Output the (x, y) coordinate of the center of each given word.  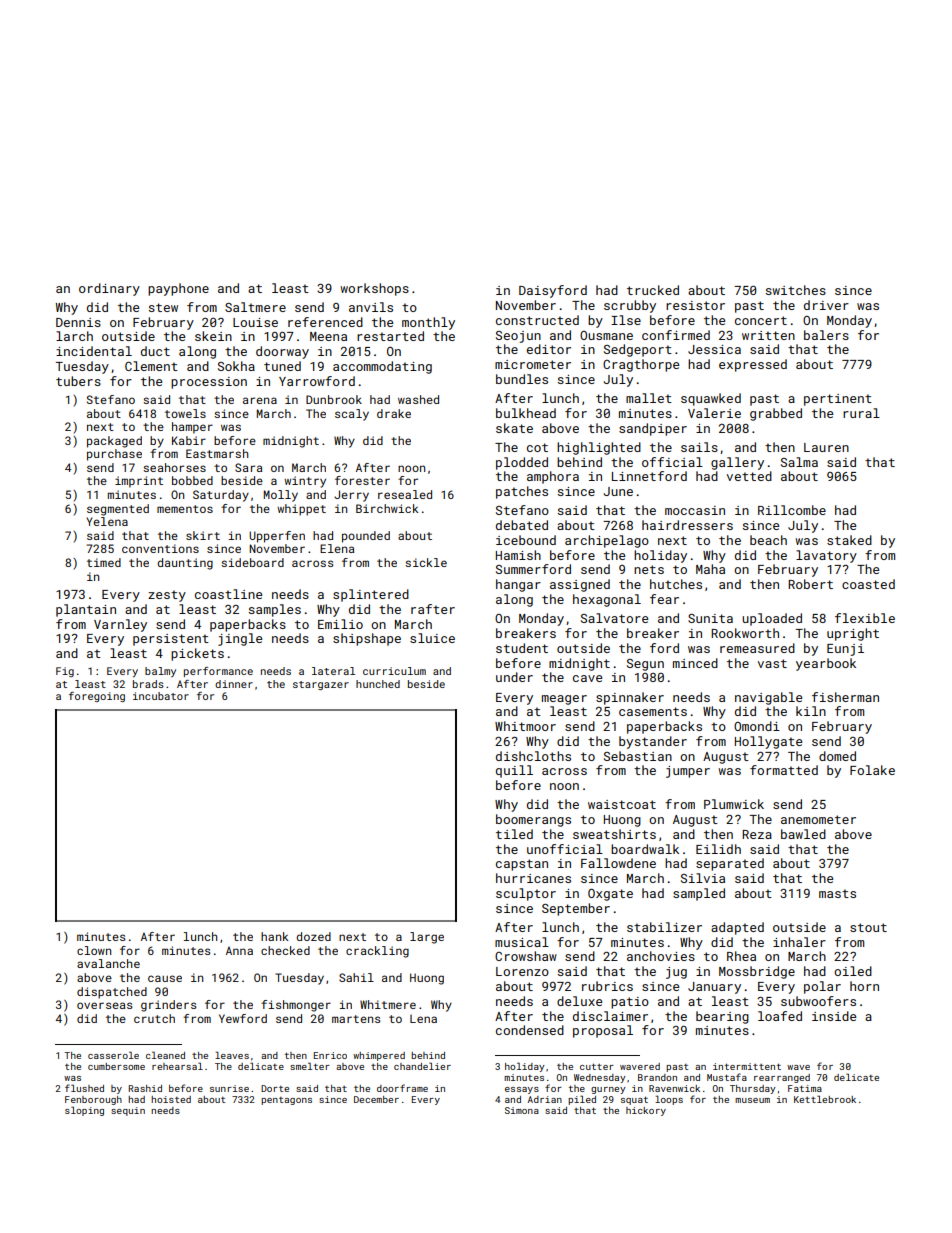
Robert (810, 584)
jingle (240, 639)
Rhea (741, 956)
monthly (428, 323)
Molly (281, 496)
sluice (432, 638)
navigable (768, 698)
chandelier (422, 1066)
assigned (580, 585)
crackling (377, 952)
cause (165, 978)
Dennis (78, 322)
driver (826, 305)
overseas (105, 1005)
